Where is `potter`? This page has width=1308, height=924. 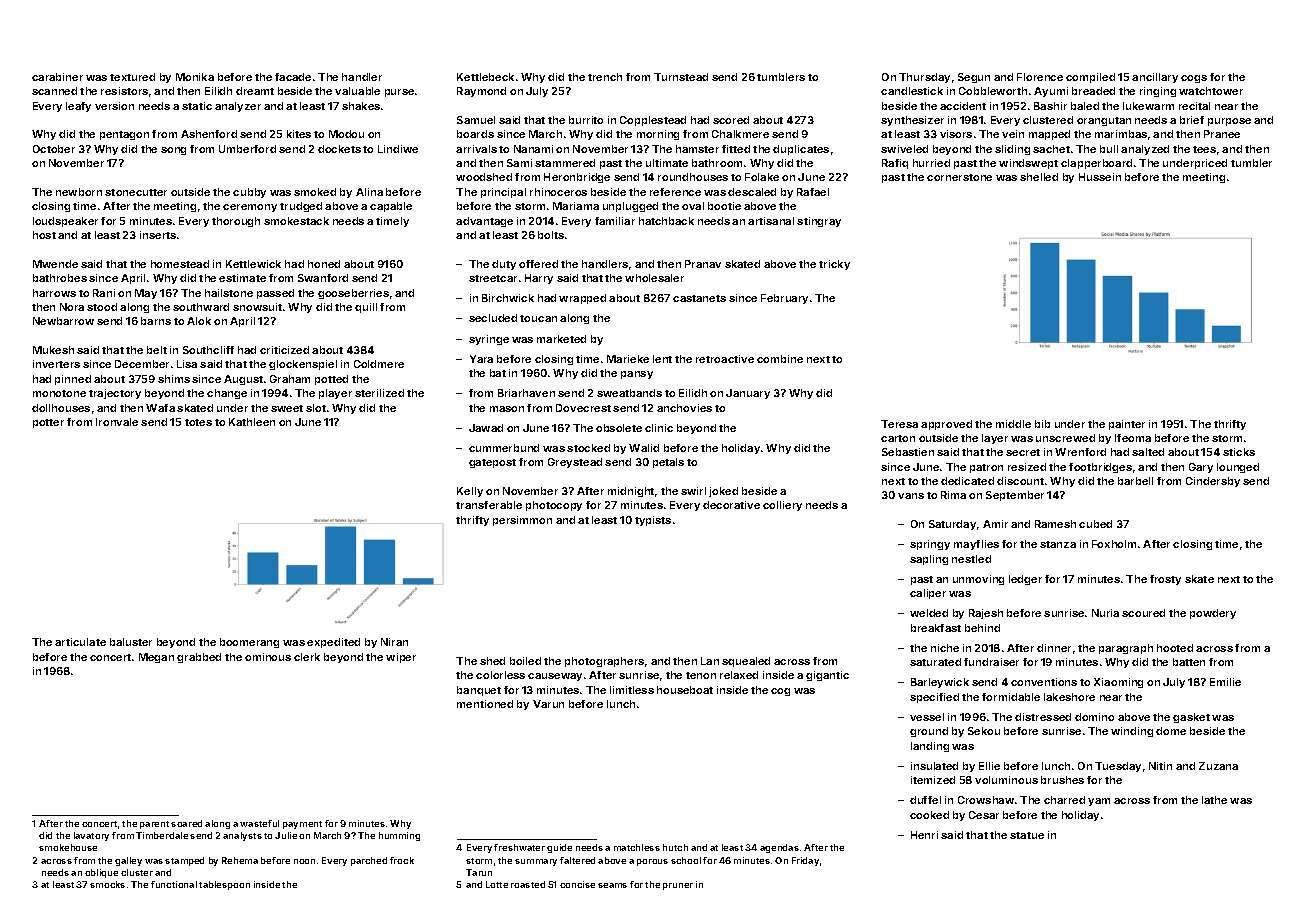
potter is located at coordinates (48, 423).
